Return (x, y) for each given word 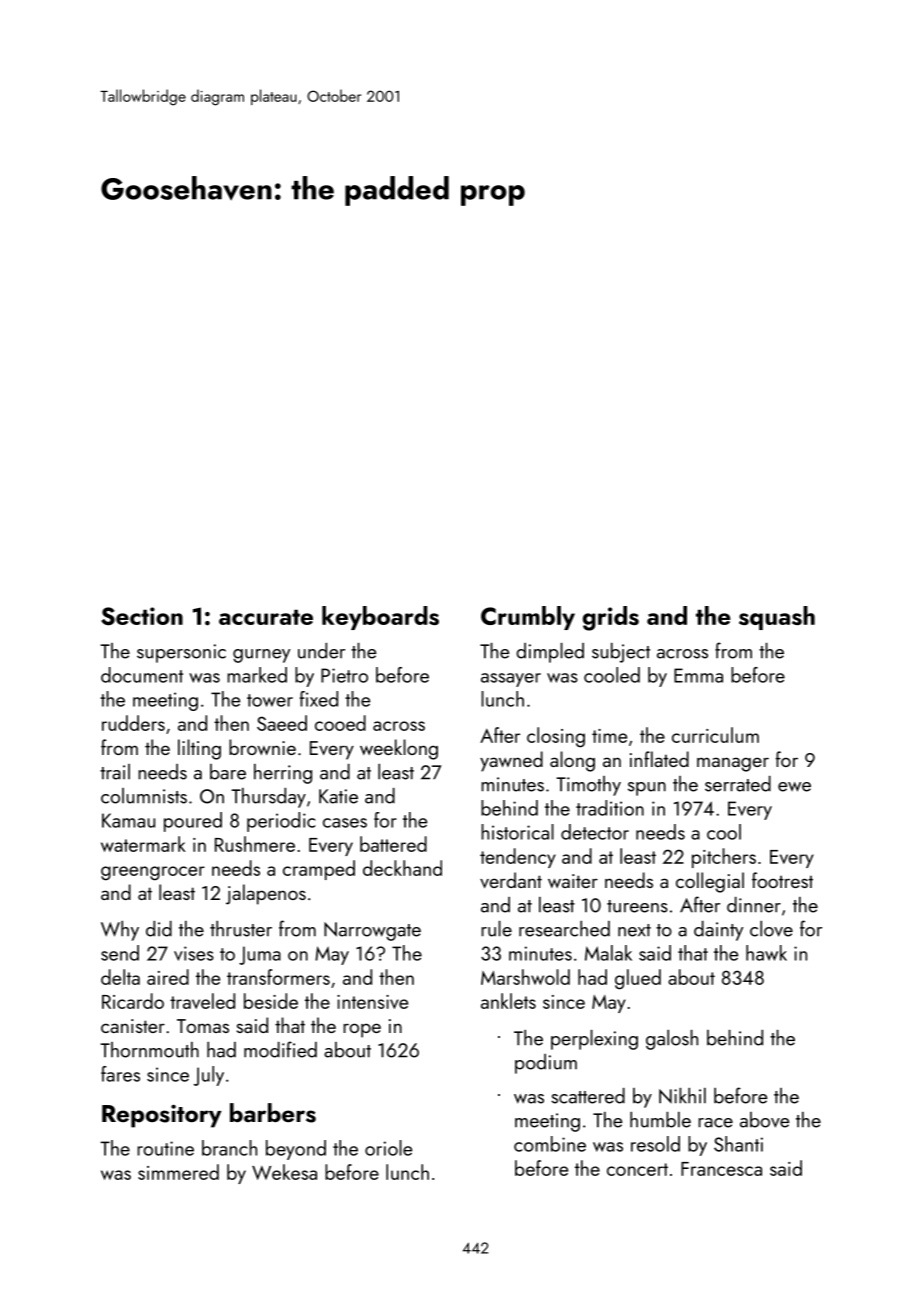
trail (115, 772)
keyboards (380, 618)
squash (777, 618)
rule (496, 929)
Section (142, 616)
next (634, 930)
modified (280, 1049)
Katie (338, 796)
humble (660, 1120)
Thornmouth (149, 1050)
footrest (782, 880)
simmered (178, 1172)
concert (637, 1169)
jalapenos (266, 894)
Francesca (721, 1169)
